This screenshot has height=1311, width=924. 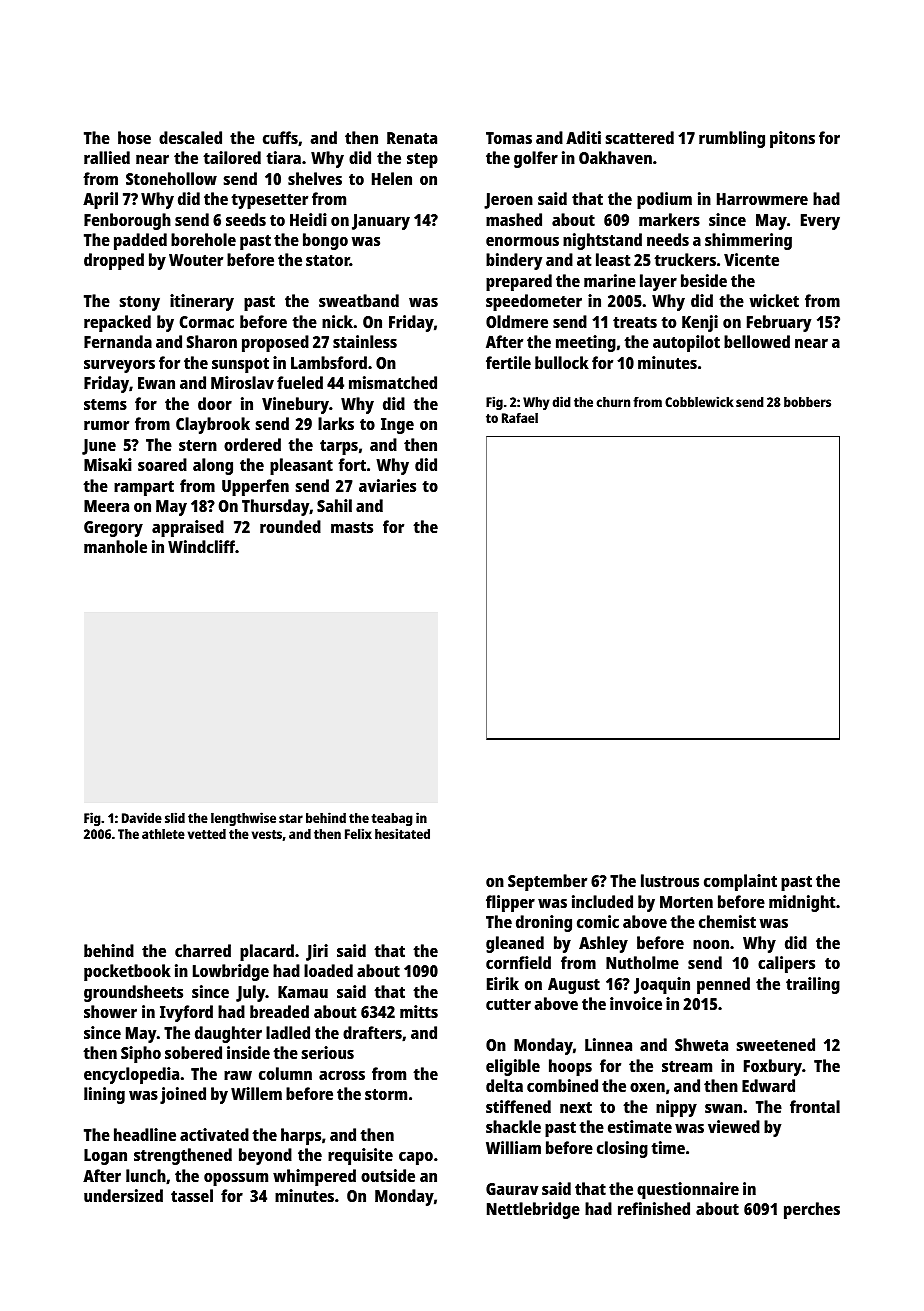 What do you see at coordinates (201, 546) in the screenshot?
I see `Windcliff` at bounding box center [201, 546].
